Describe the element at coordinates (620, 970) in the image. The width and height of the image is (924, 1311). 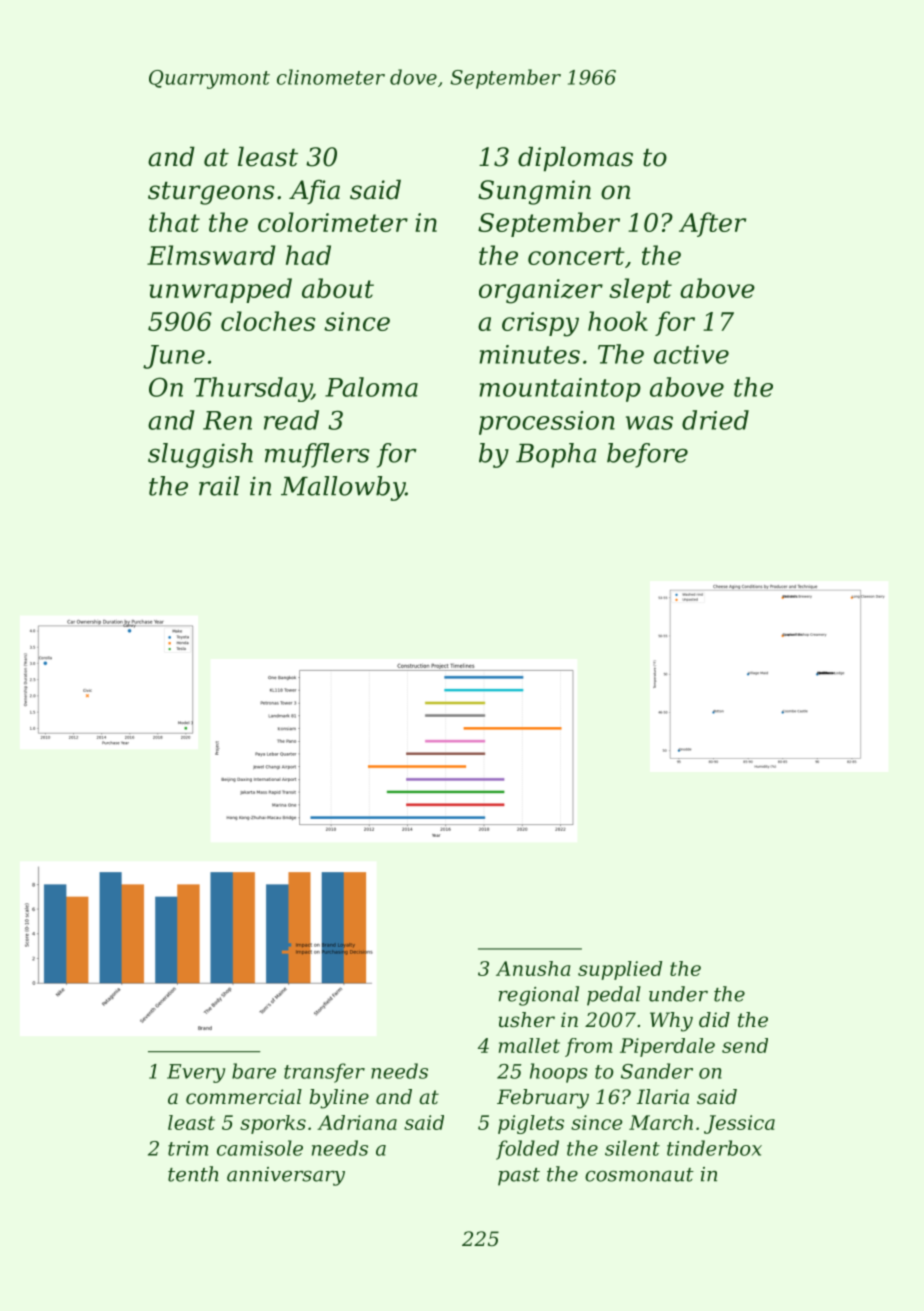
I see `supplied` at that location.
